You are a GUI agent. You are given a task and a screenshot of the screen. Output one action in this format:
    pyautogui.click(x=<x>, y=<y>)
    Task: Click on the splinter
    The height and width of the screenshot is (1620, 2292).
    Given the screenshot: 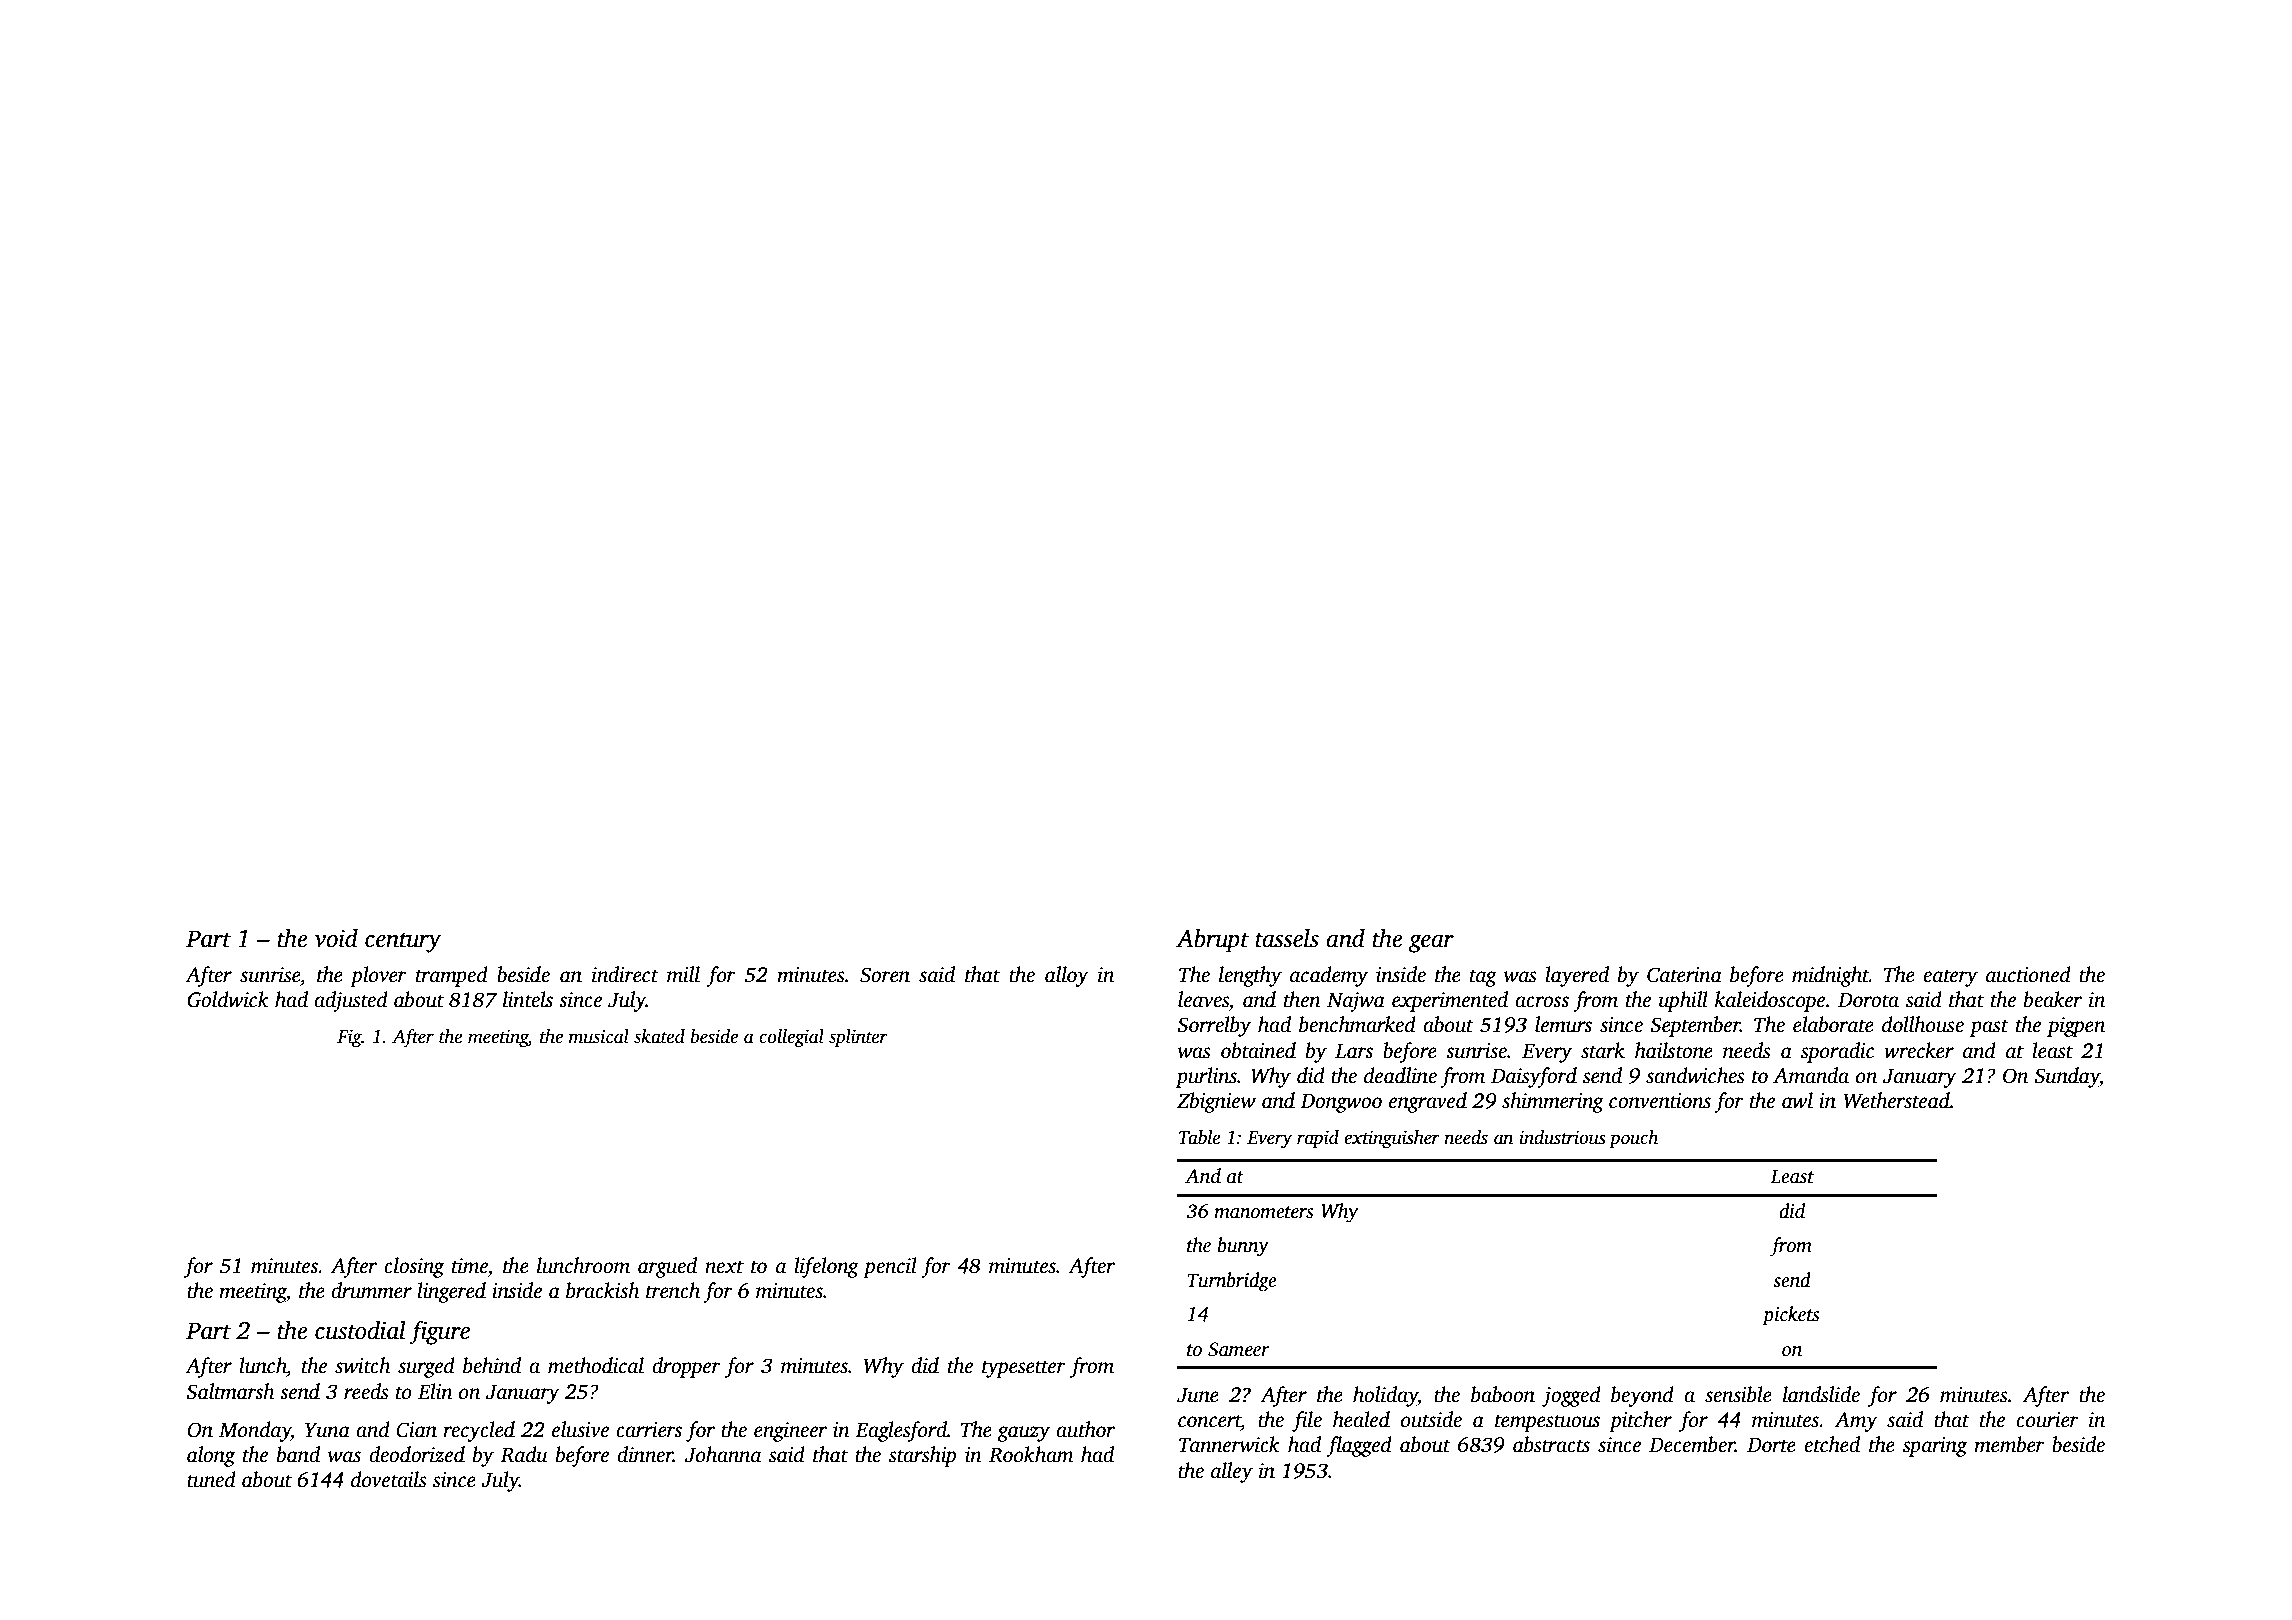 What is the action you would take?
    pyautogui.click(x=858, y=1038)
